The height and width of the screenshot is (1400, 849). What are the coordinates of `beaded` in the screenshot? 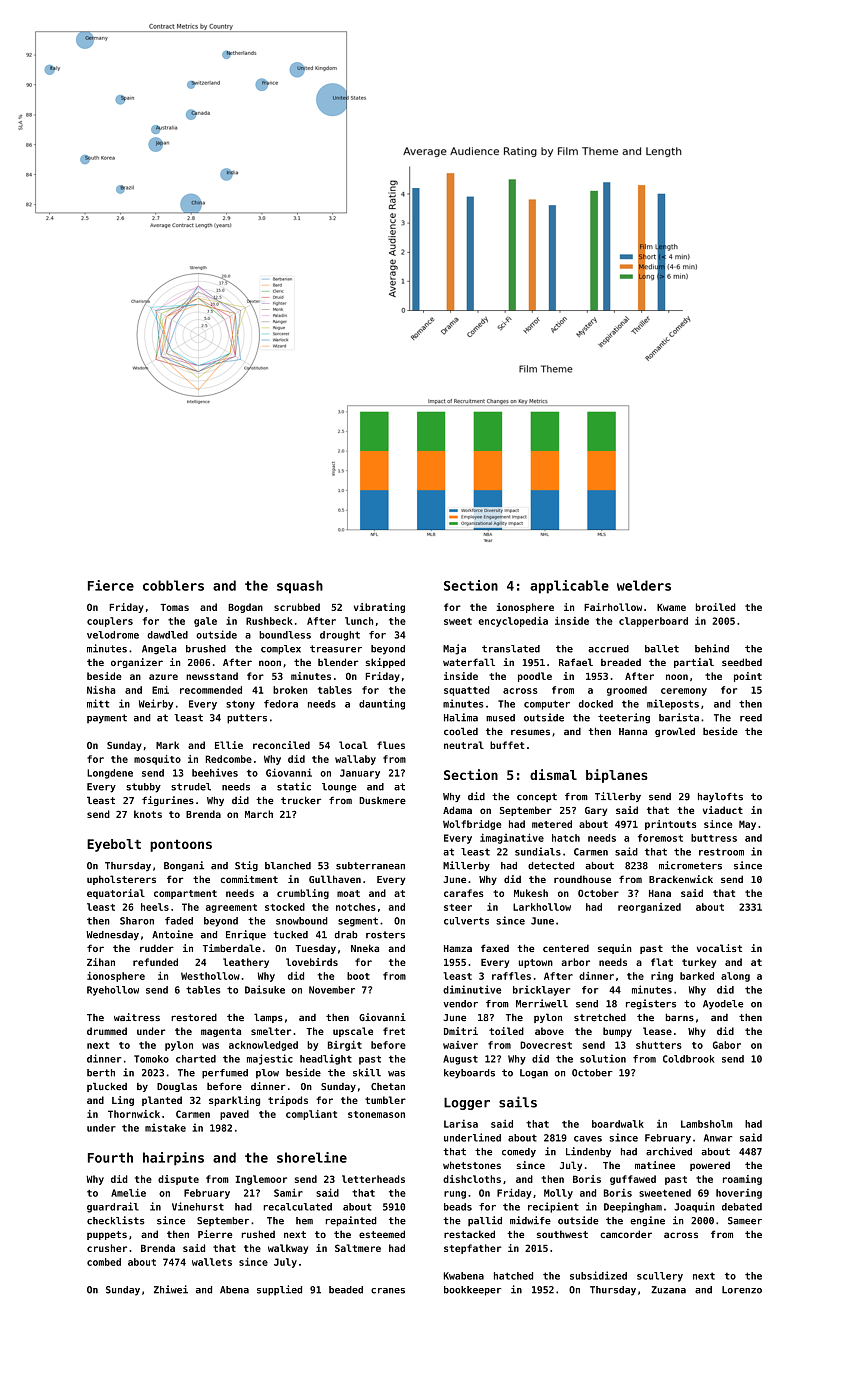 It's located at (346, 1290).
